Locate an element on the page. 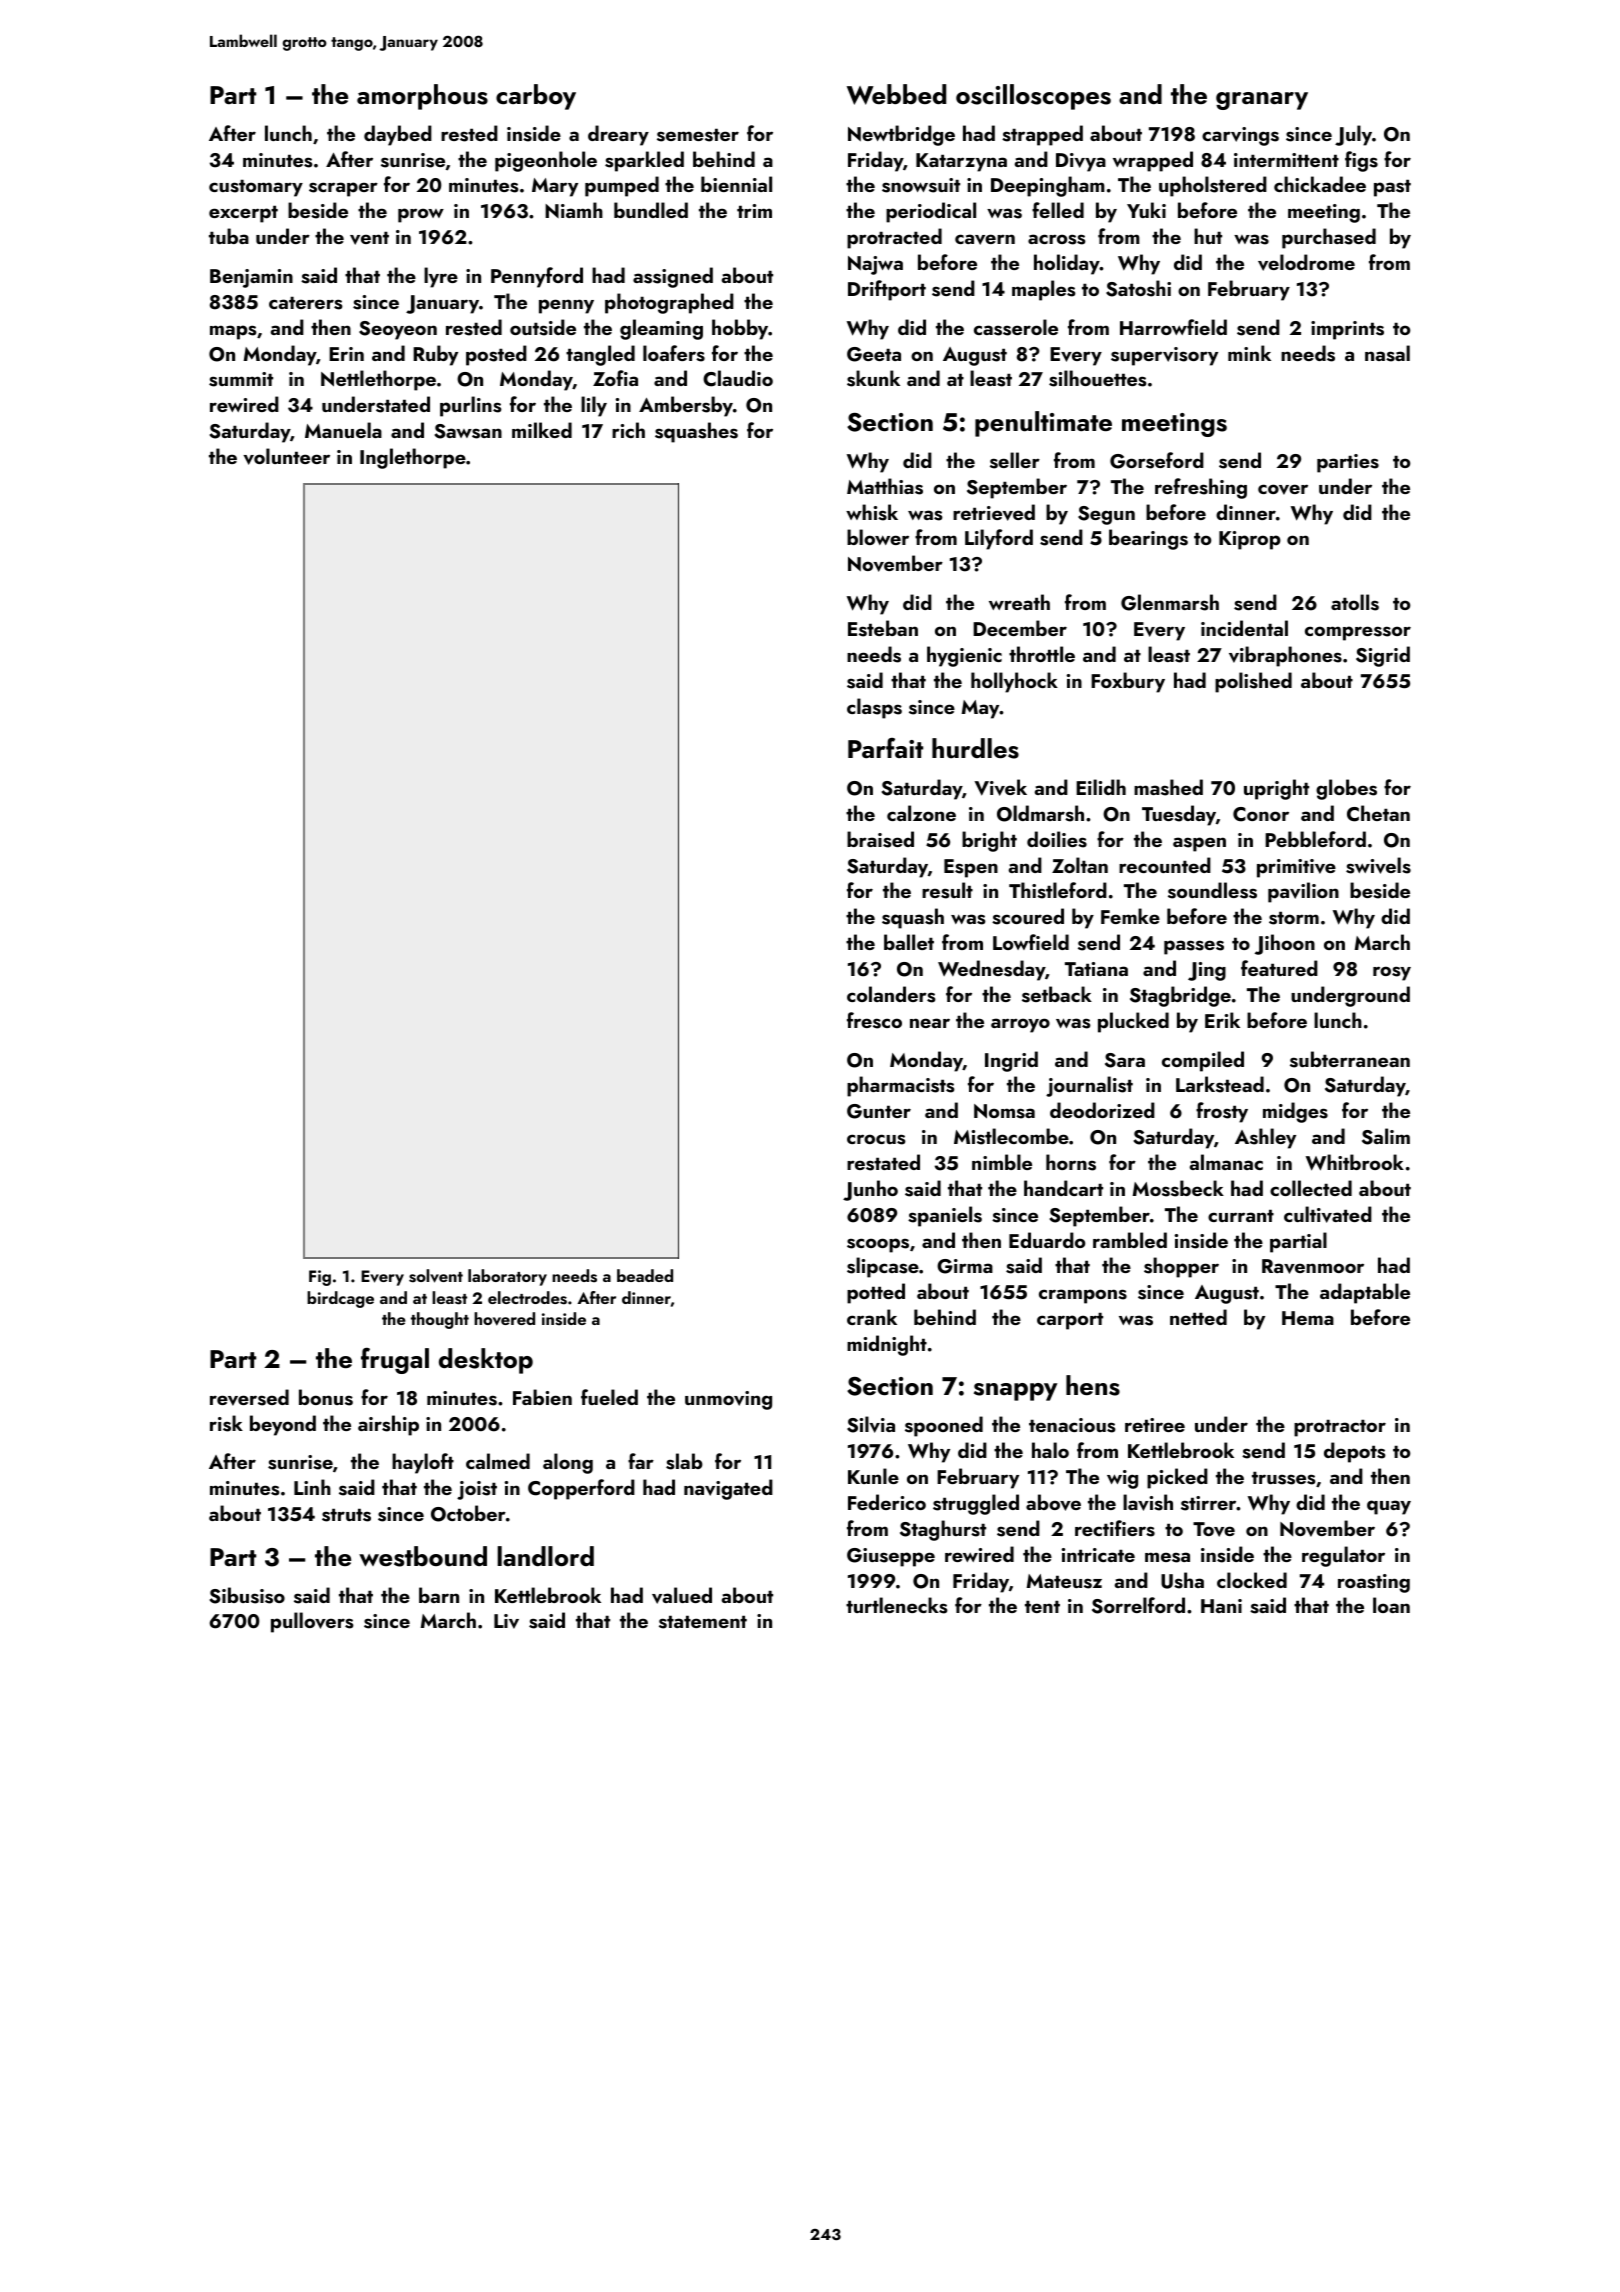 This document has height=2292, width=1620. mink is located at coordinates (1249, 353).
